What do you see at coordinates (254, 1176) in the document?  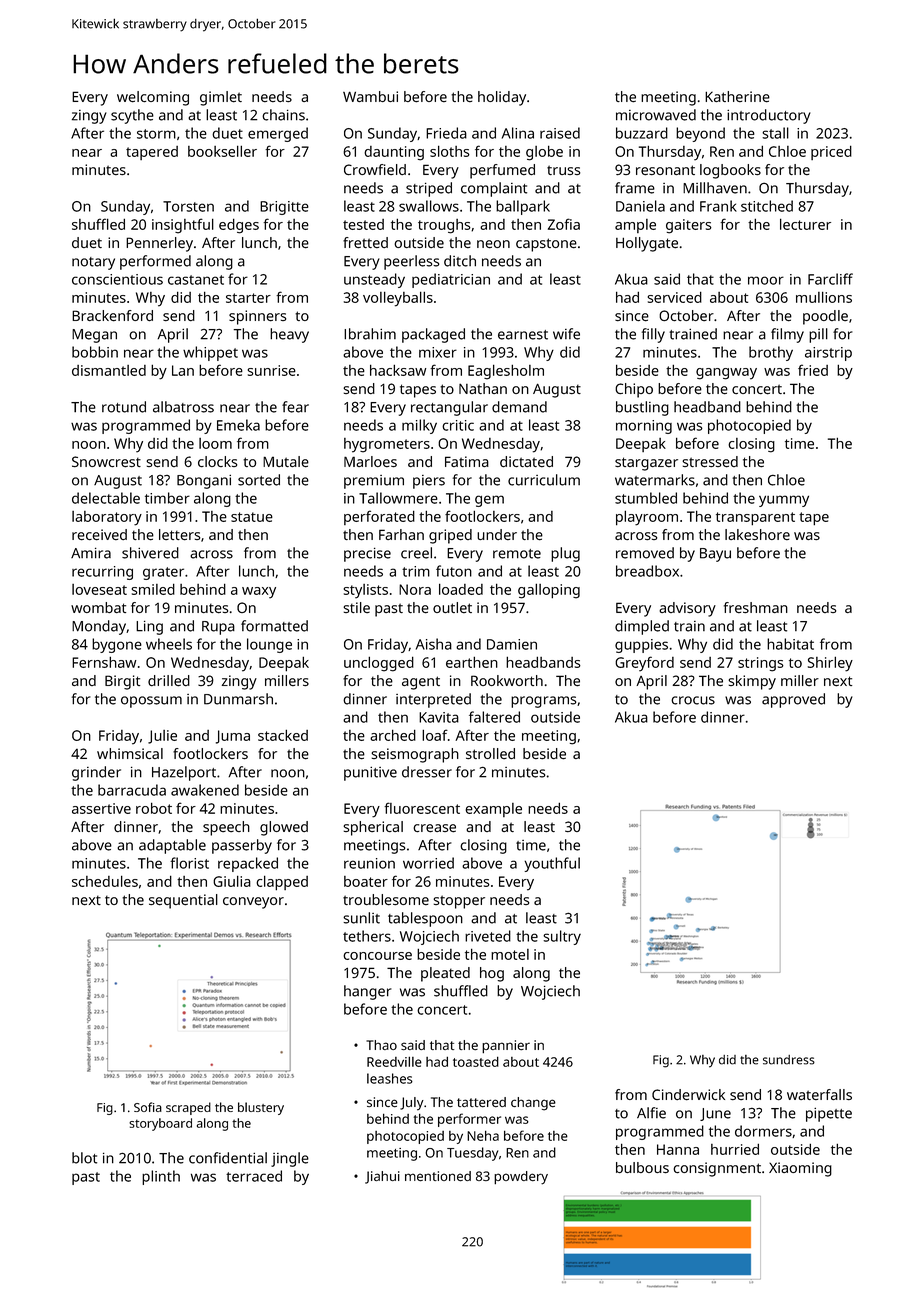 I see `terraced` at bounding box center [254, 1176].
